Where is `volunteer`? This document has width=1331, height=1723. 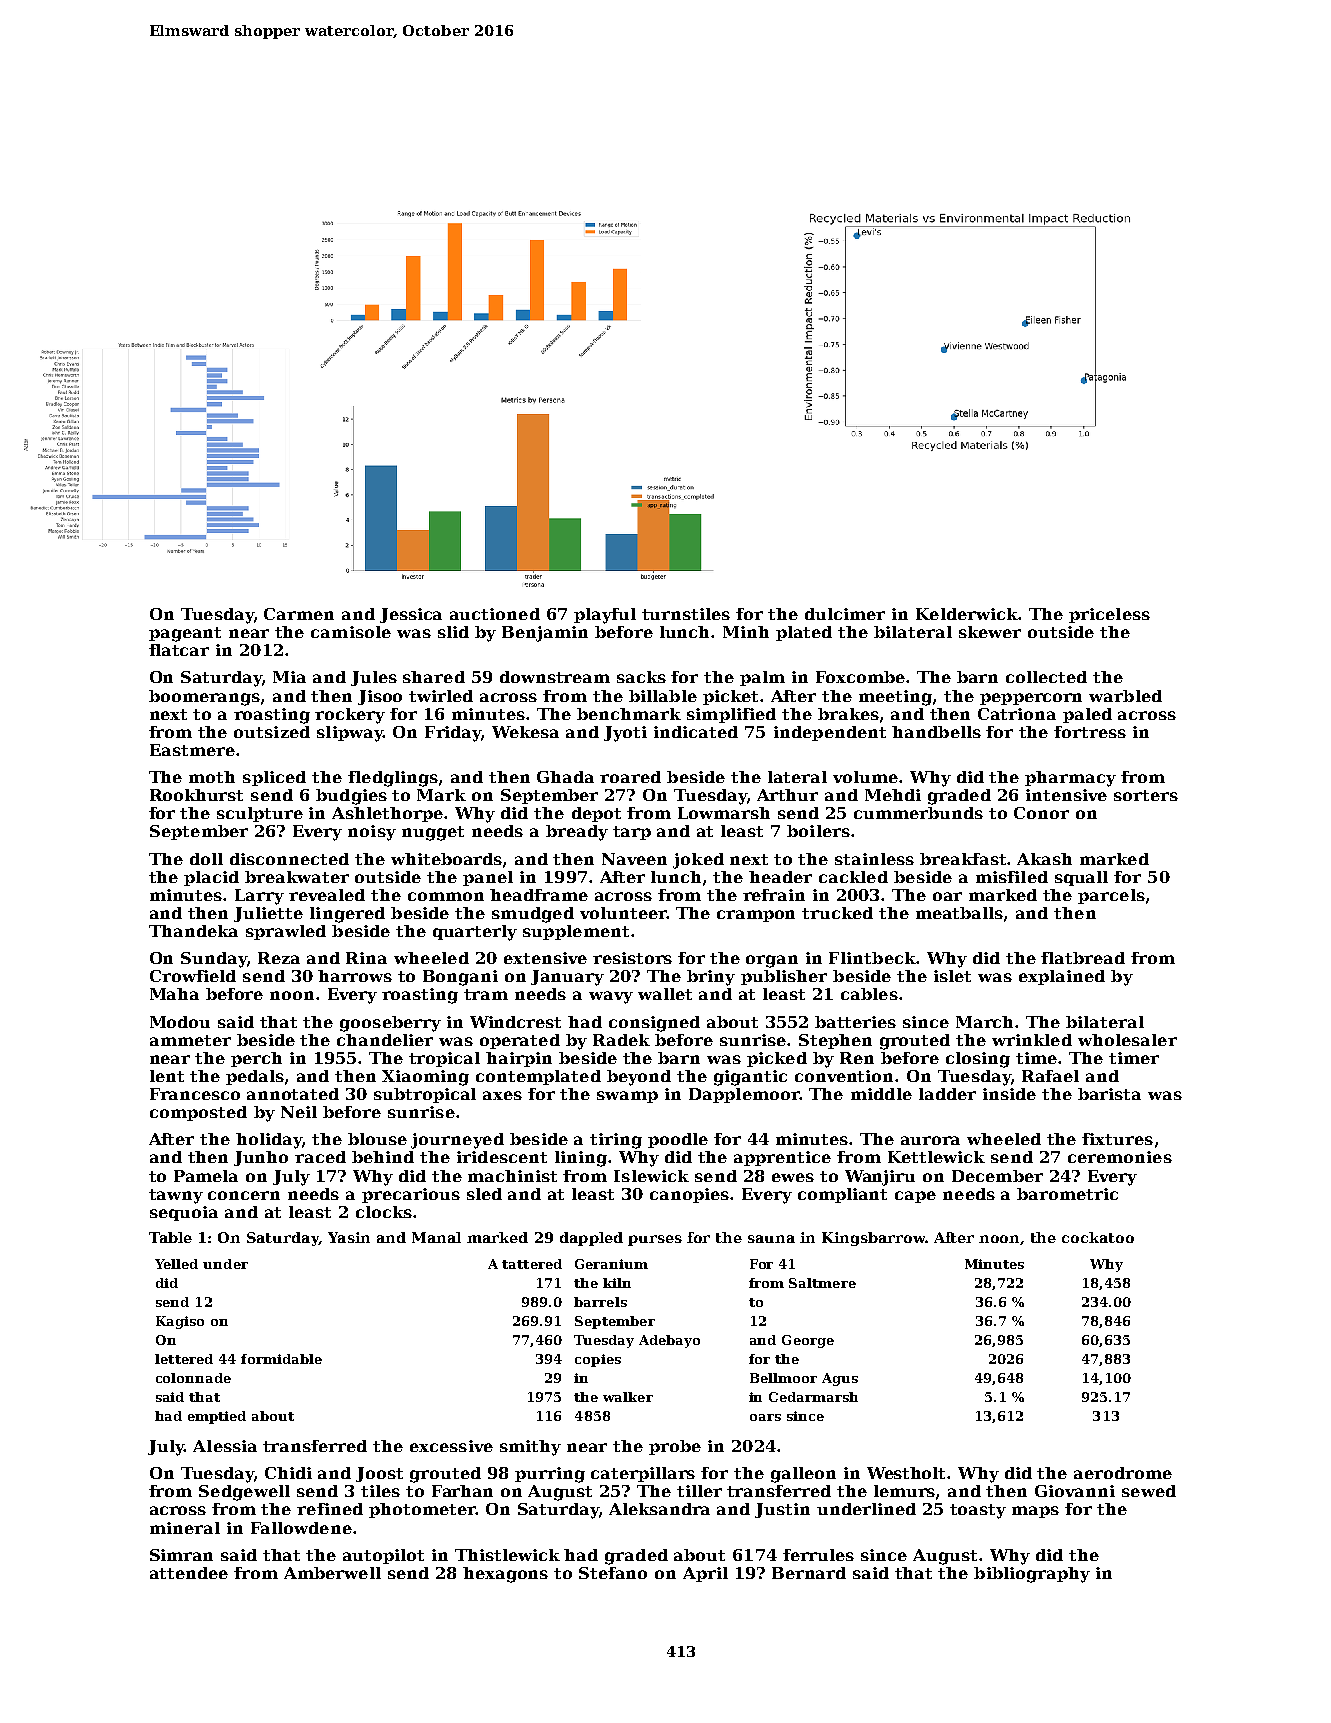
volunteer is located at coordinates (623, 913).
